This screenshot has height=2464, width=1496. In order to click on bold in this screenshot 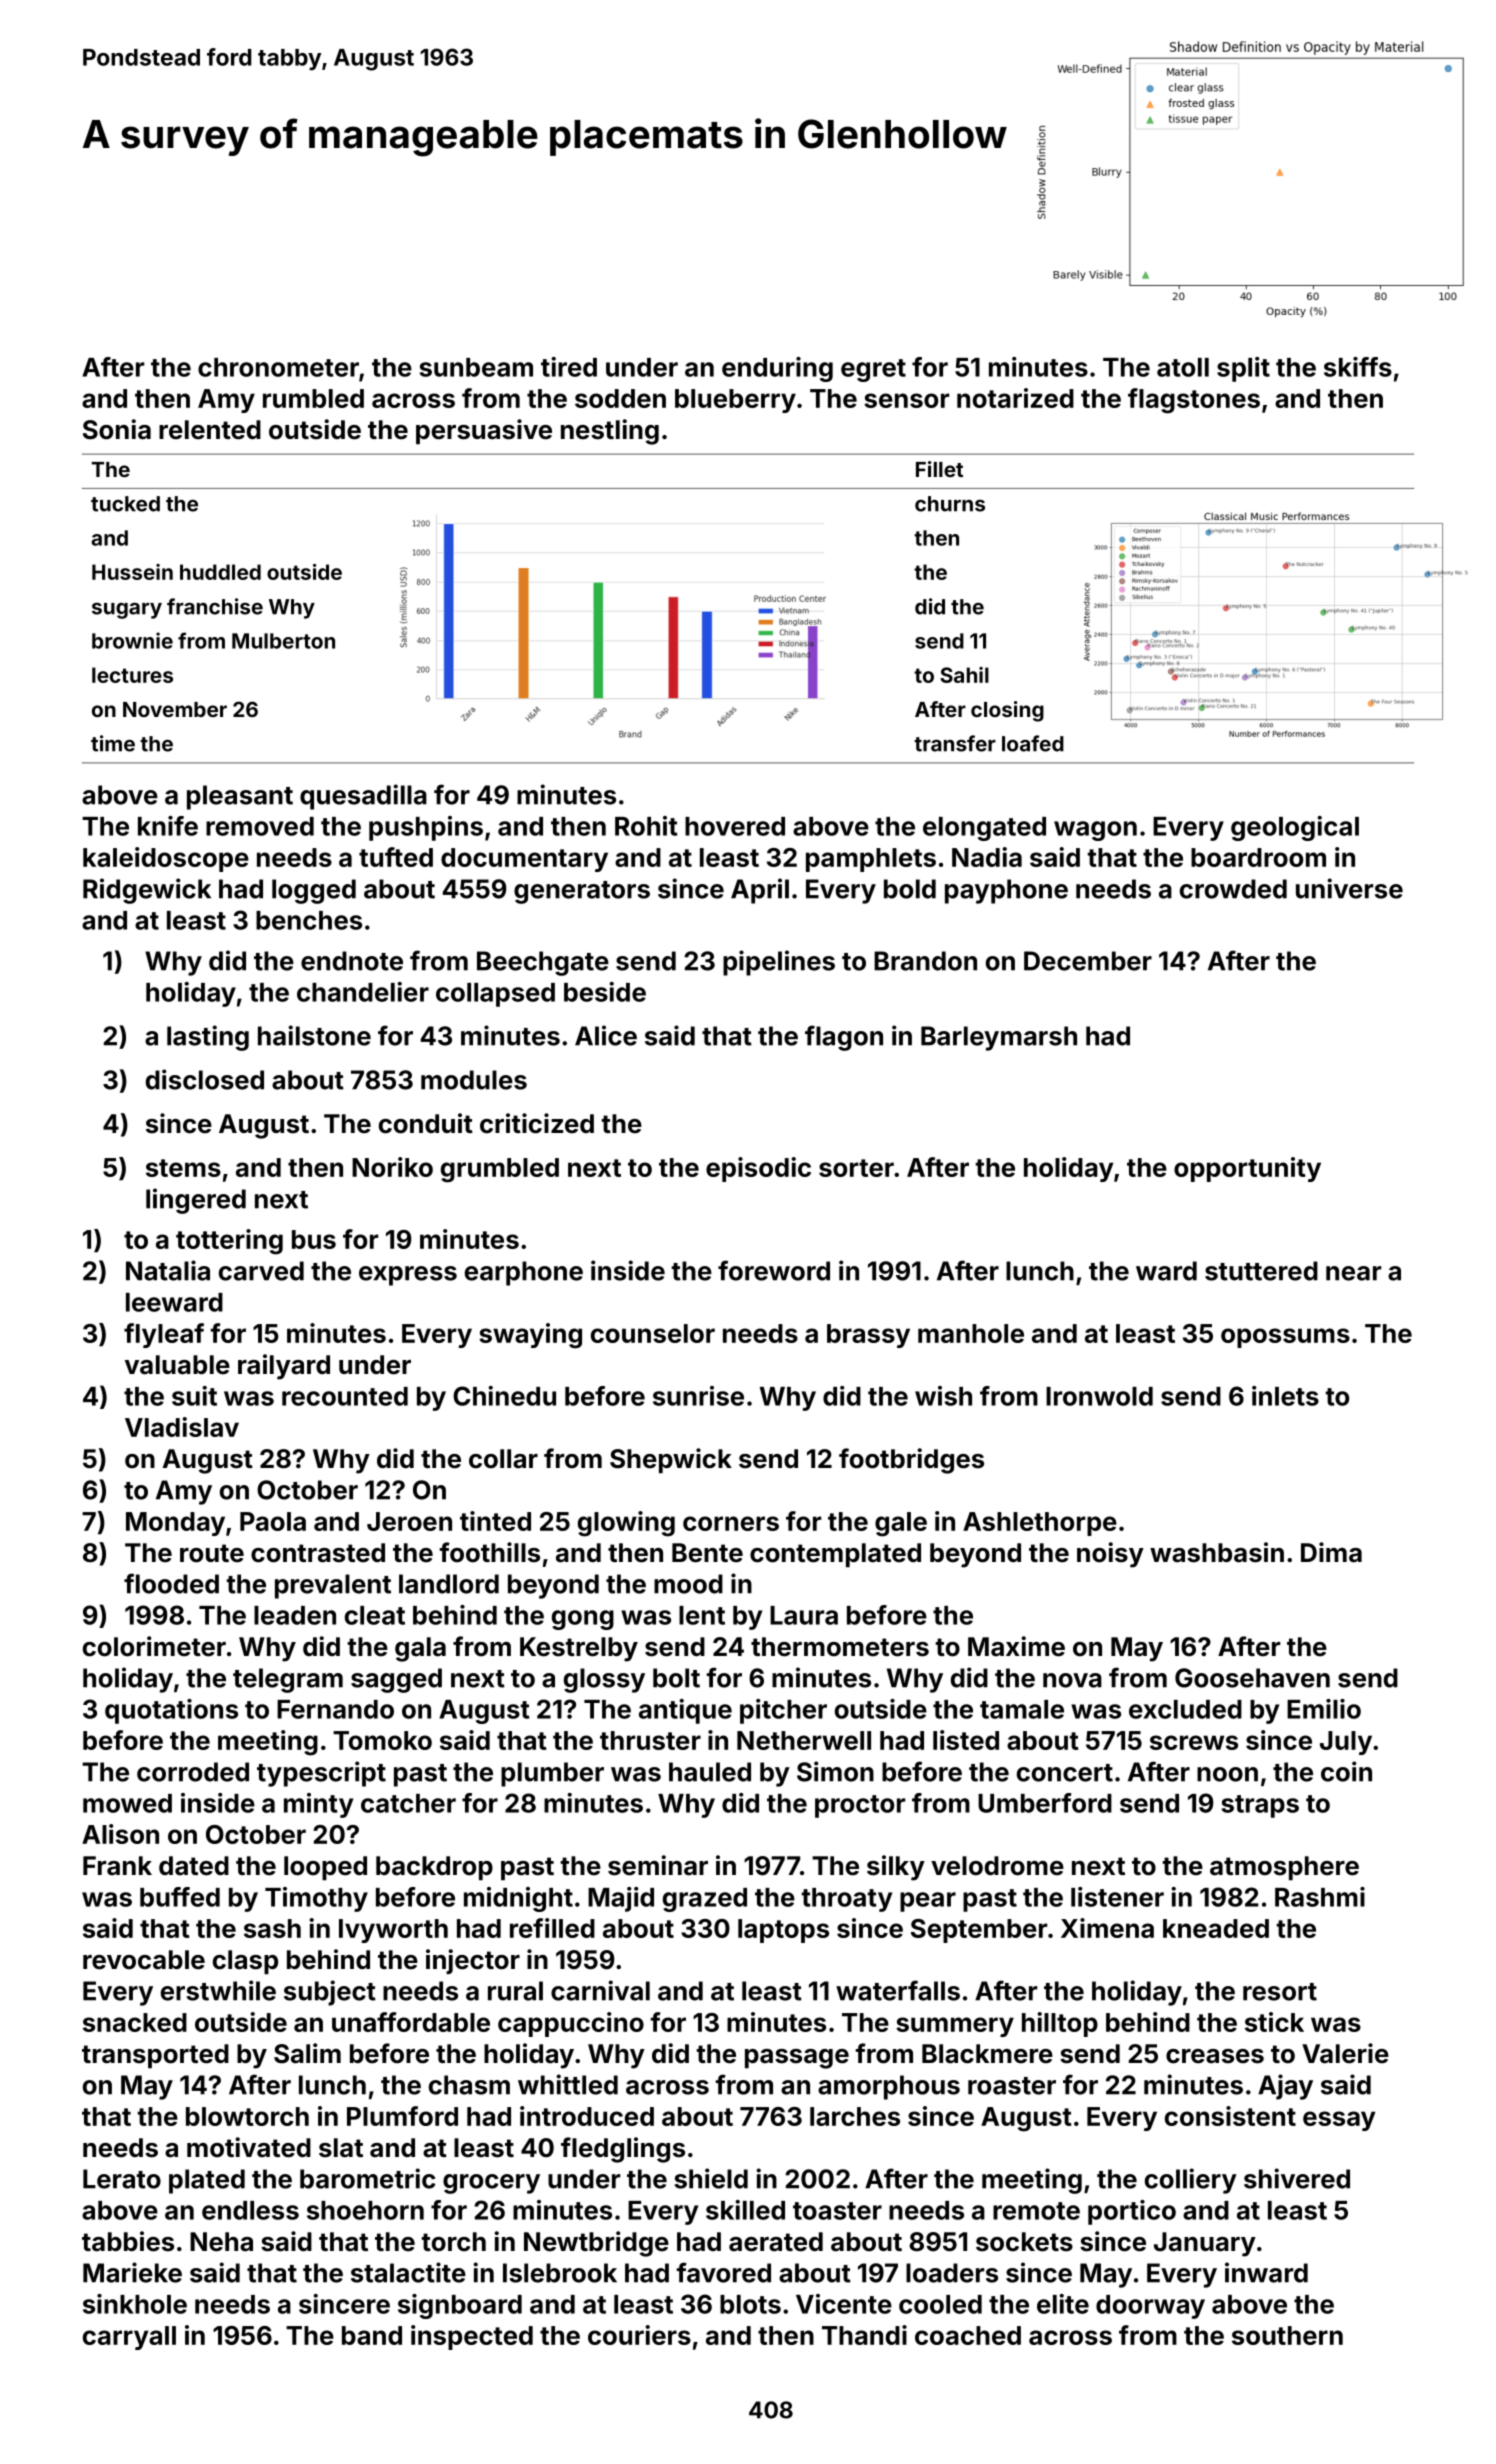, I will do `click(910, 889)`.
